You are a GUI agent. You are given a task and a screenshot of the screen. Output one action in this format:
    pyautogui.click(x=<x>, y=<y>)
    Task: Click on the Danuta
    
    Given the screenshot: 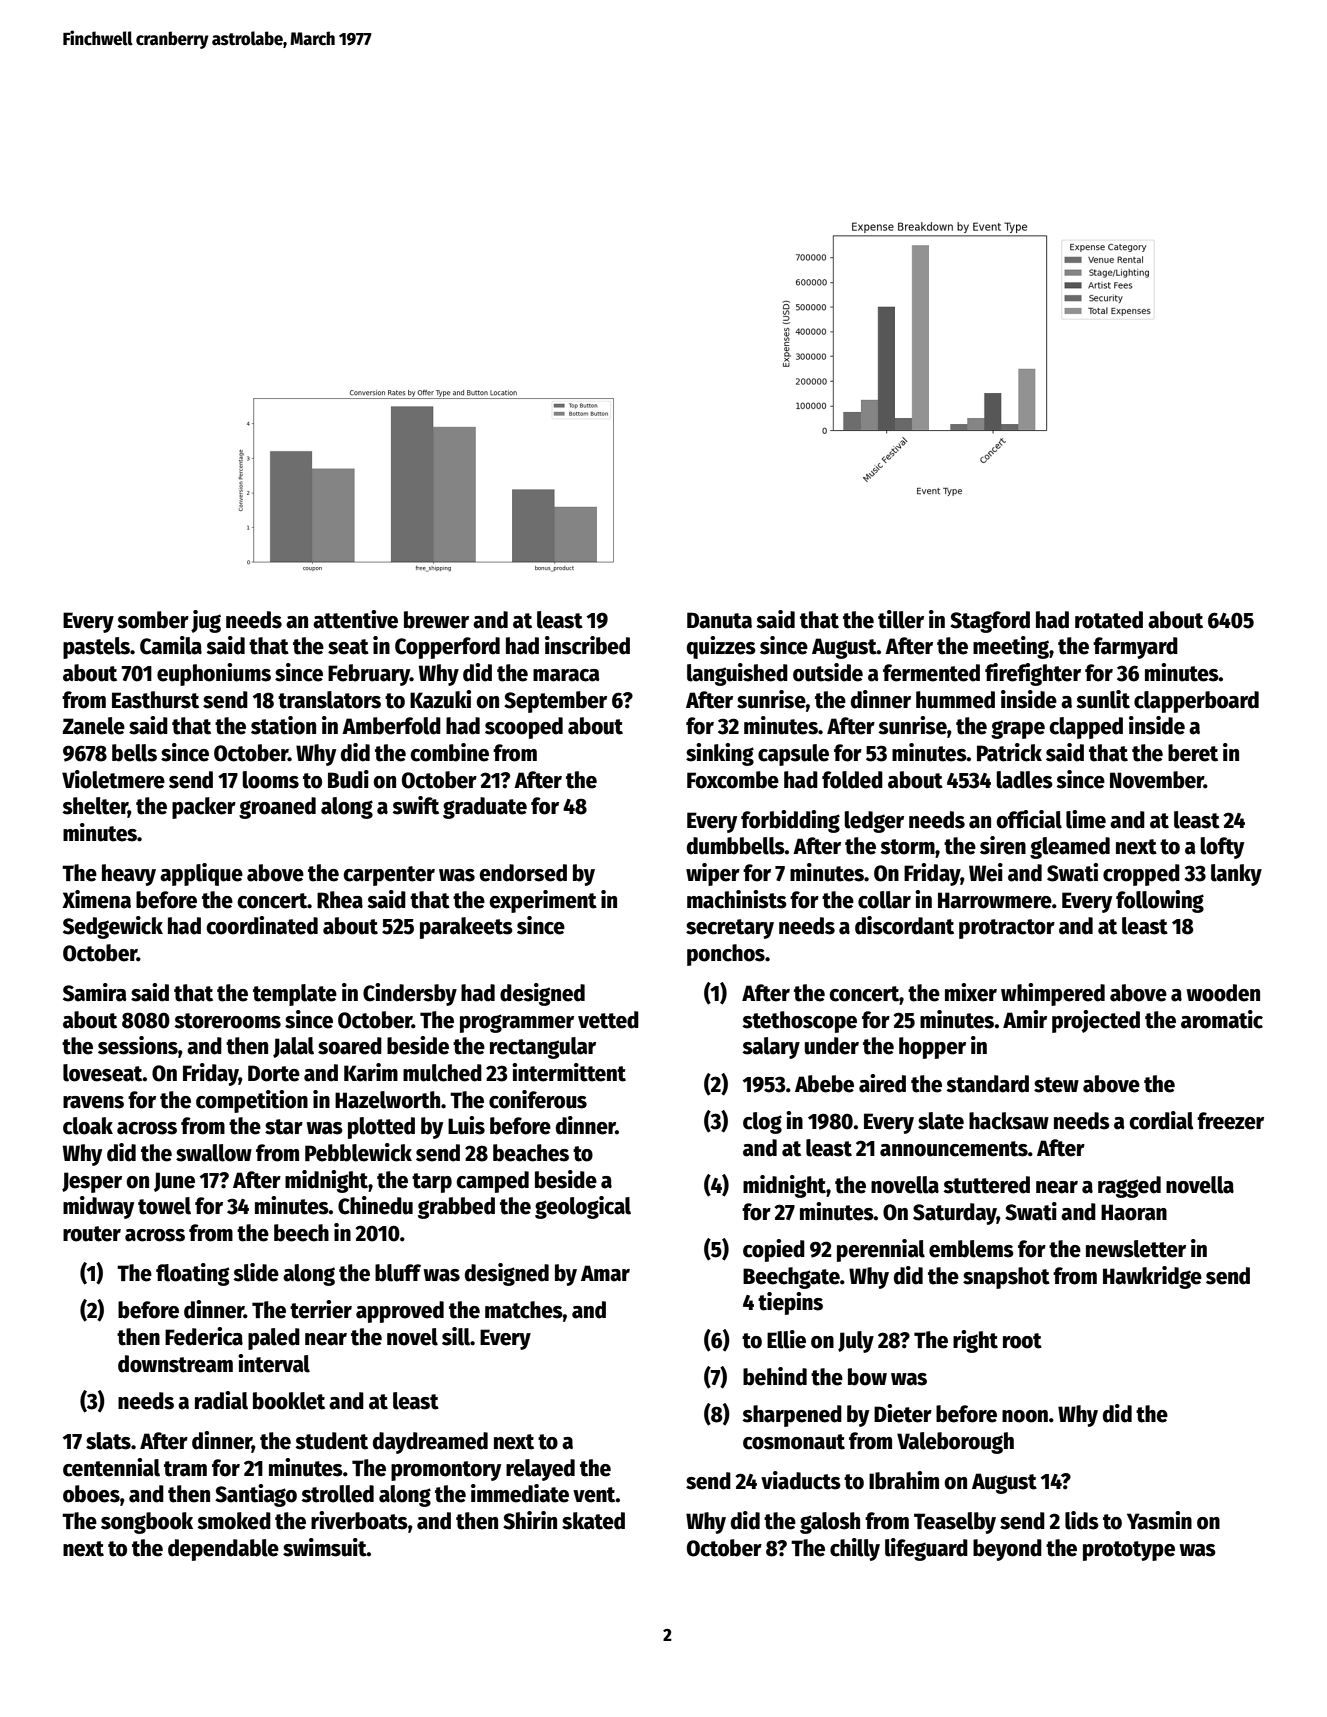 What is the action you would take?
    pyautogui.click(x=719, y=620)
